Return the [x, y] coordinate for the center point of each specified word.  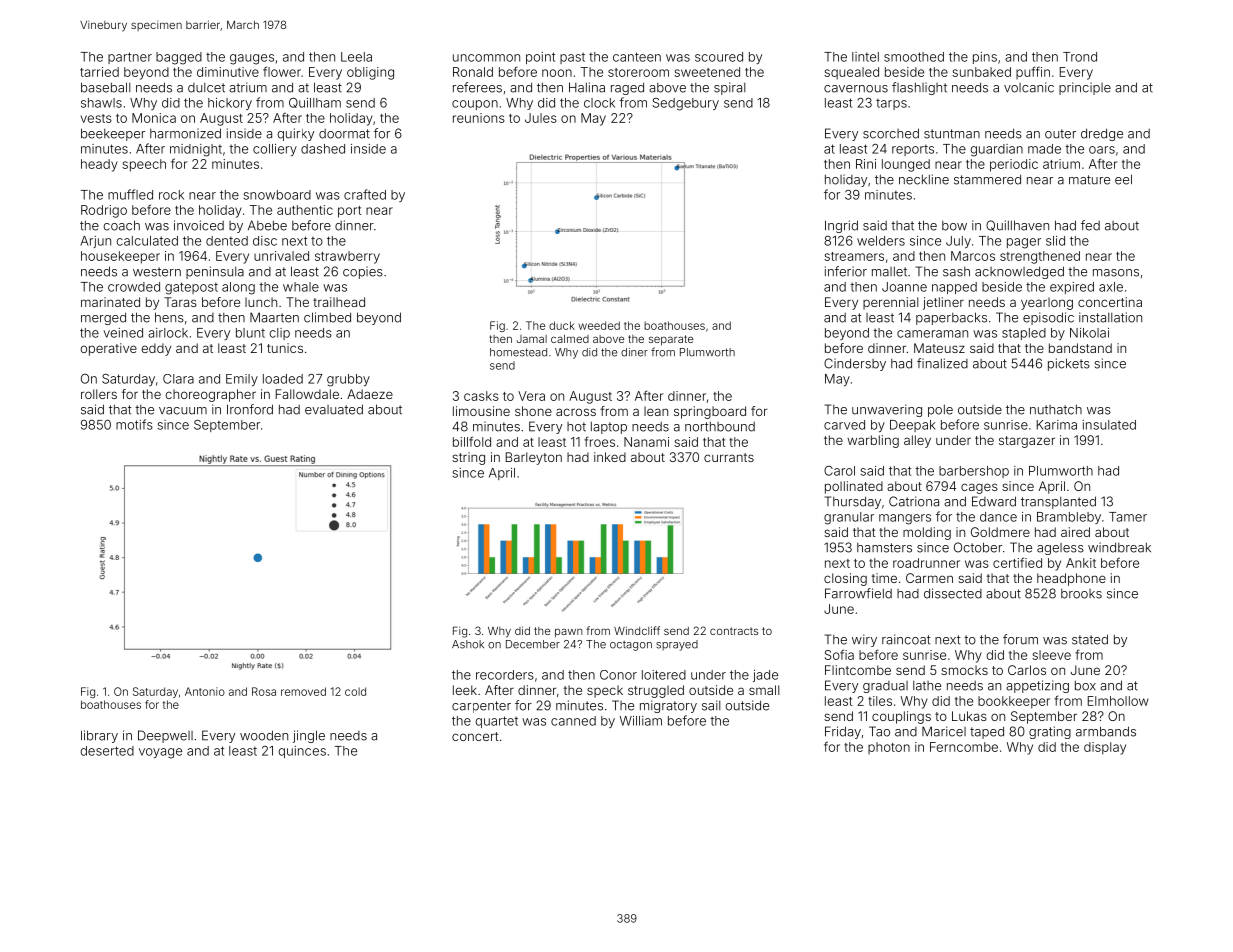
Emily [242, 380]
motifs [134, 424]
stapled [1024, 334]
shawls [101, 103]
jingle [309, 736]
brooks [1081, 594]
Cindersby [855, 364]
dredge [1102, 134]
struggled [656, 691]
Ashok [468, 644]
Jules [541, 118]
